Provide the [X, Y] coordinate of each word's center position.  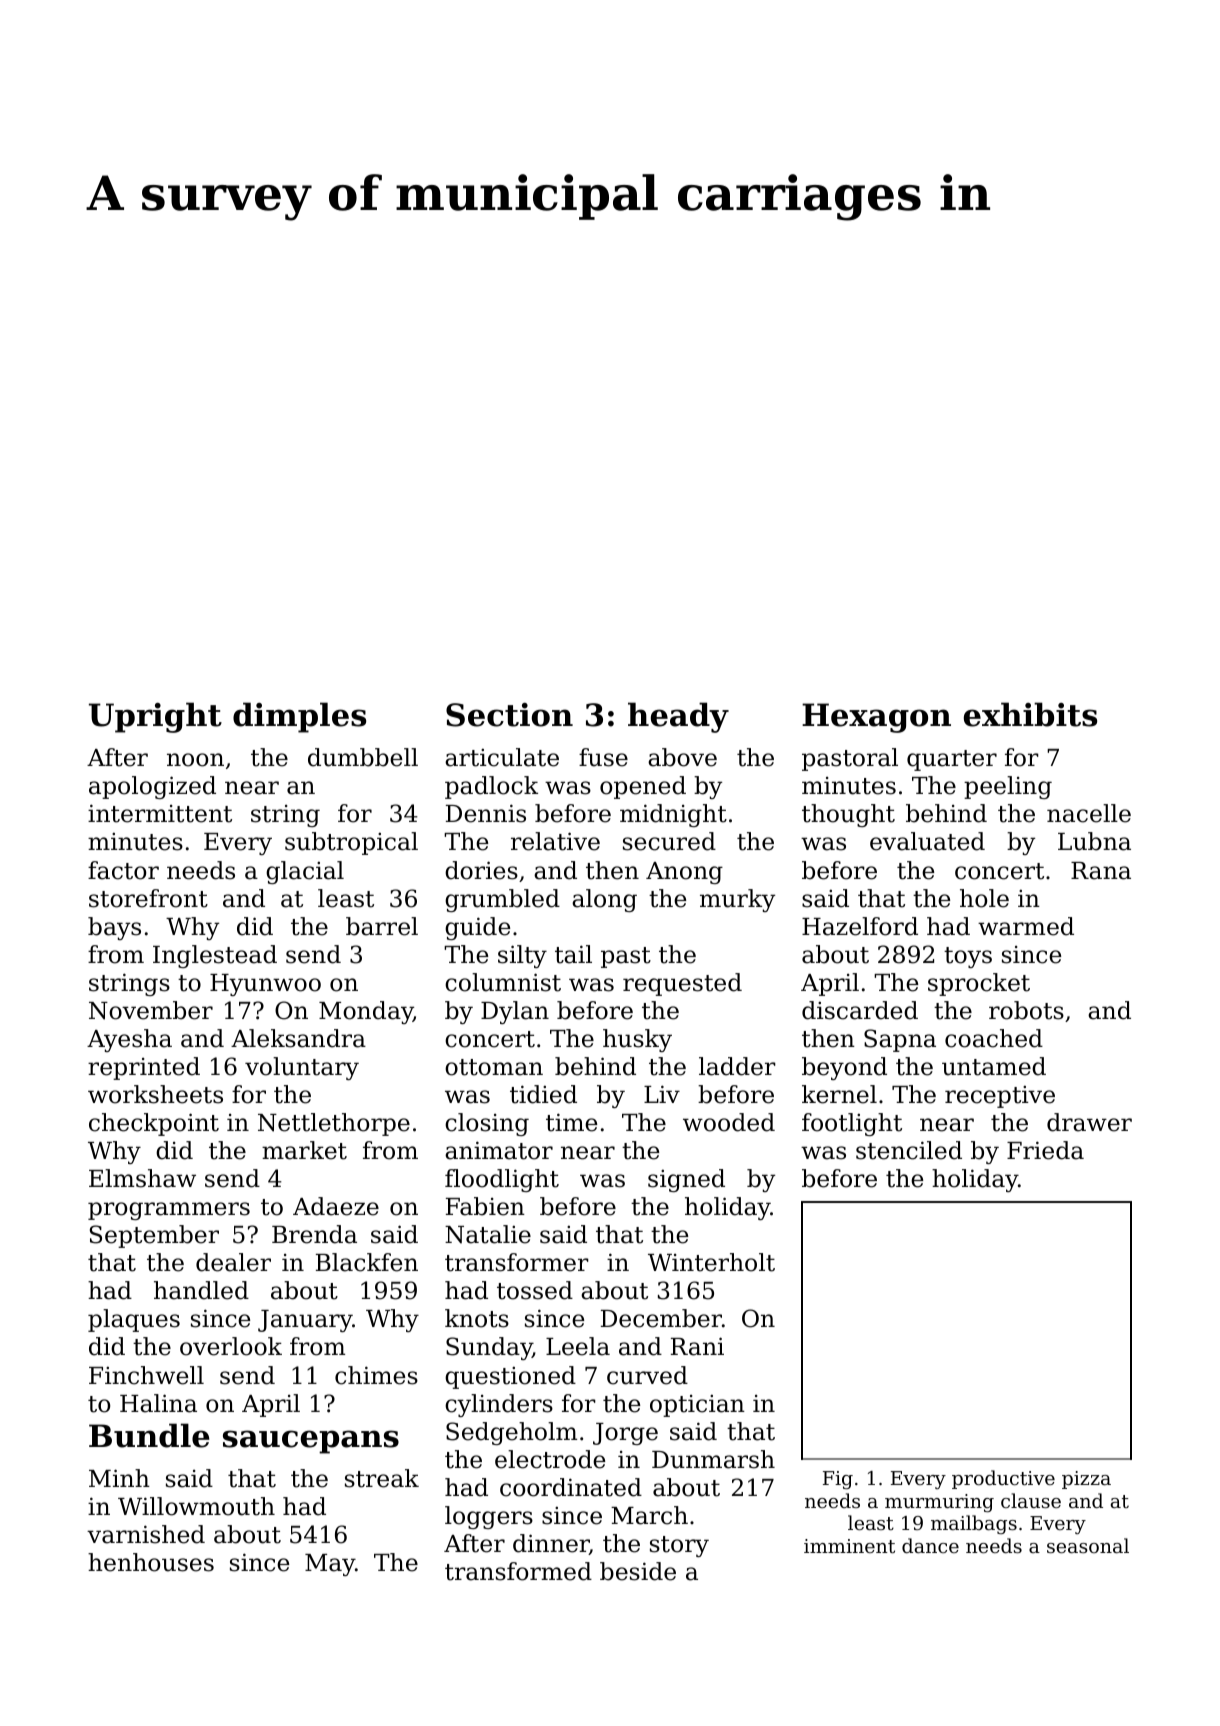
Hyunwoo [265, 985]
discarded [860, 1010]
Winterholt [711, 1262]
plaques [134, 1320]
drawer [1089, 1122]
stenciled [909, 1150]
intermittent [160, 813]
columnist [503, 982]
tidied [543, 1094]
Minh [119, 1478]
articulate [502, 757]
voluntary [302, 1068]
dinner [551, 1544]
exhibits [1030, 714]
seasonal [1088, 1545]
